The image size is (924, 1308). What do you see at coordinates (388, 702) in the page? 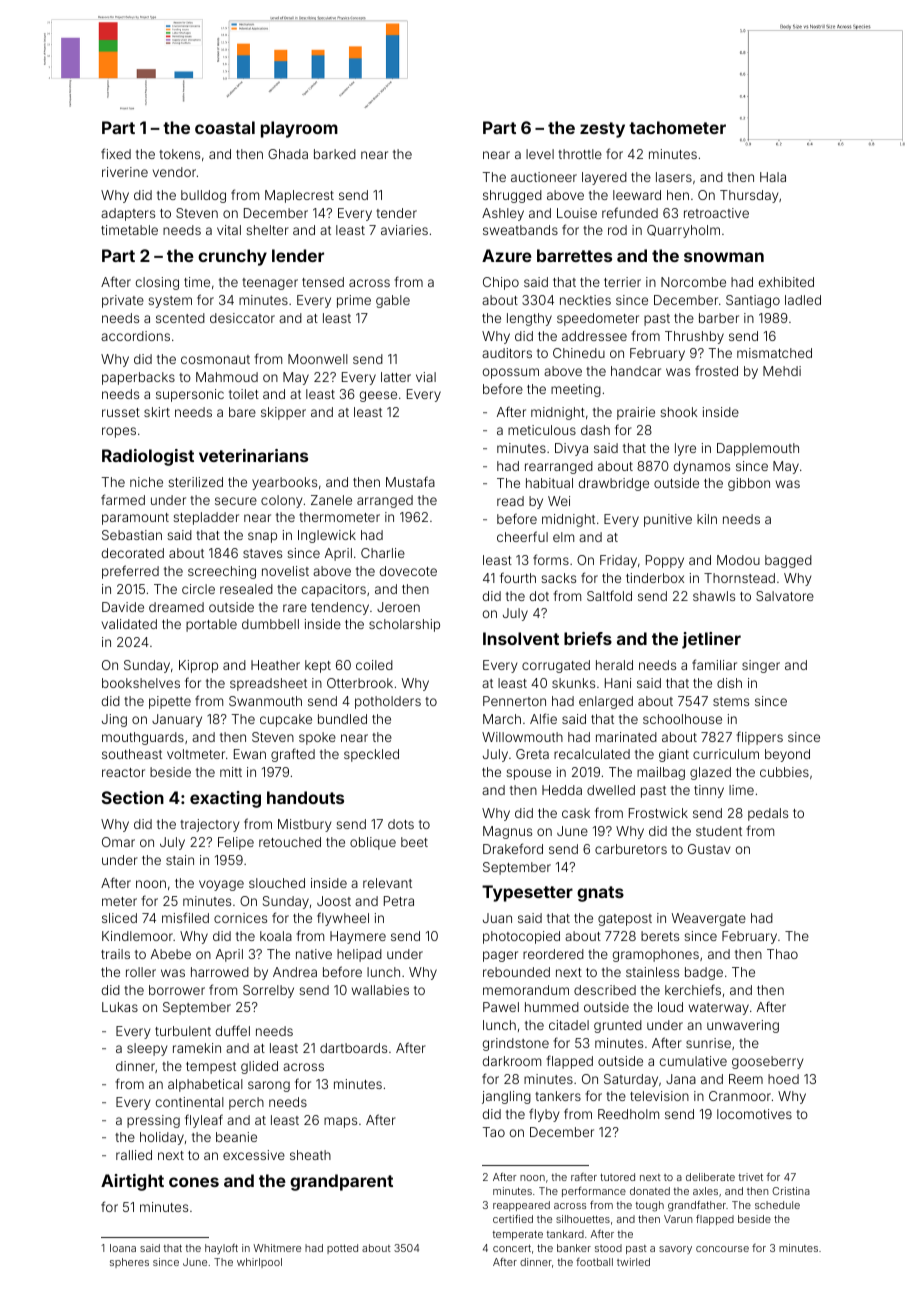
I see `potholders` at bounding box center [388, 702].
